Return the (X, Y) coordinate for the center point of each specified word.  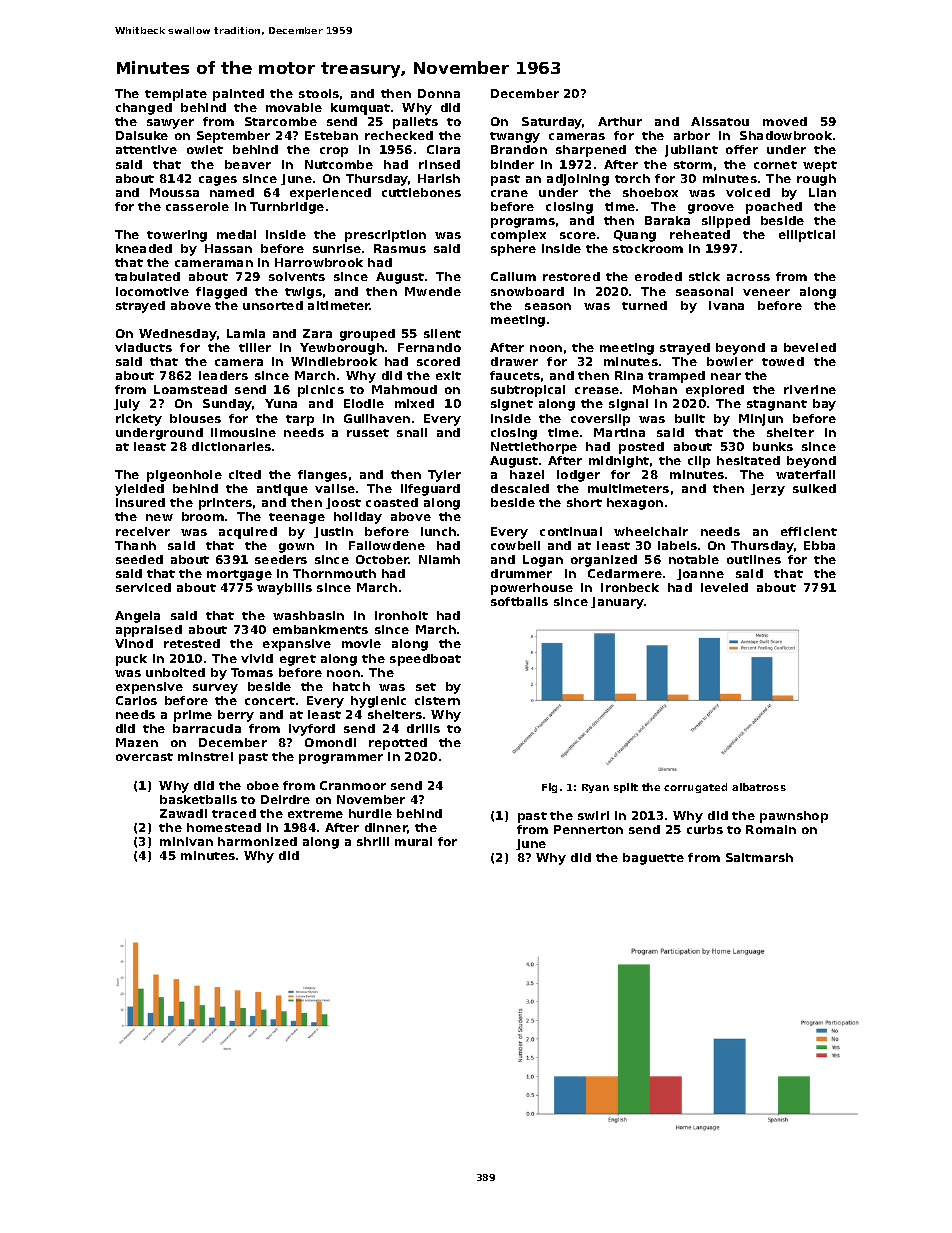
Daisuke (142, 135)
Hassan (228, 248)
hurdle (370, 813)
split (626, 788)
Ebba (819, 545)
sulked (814, 488)
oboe (263, 785)
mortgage (239, 575)
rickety (139, 420)
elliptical (807, 236)
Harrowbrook (319, 262)
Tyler (444, 476)
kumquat (360, 109)
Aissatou (720, 121)
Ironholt (401, 615)
